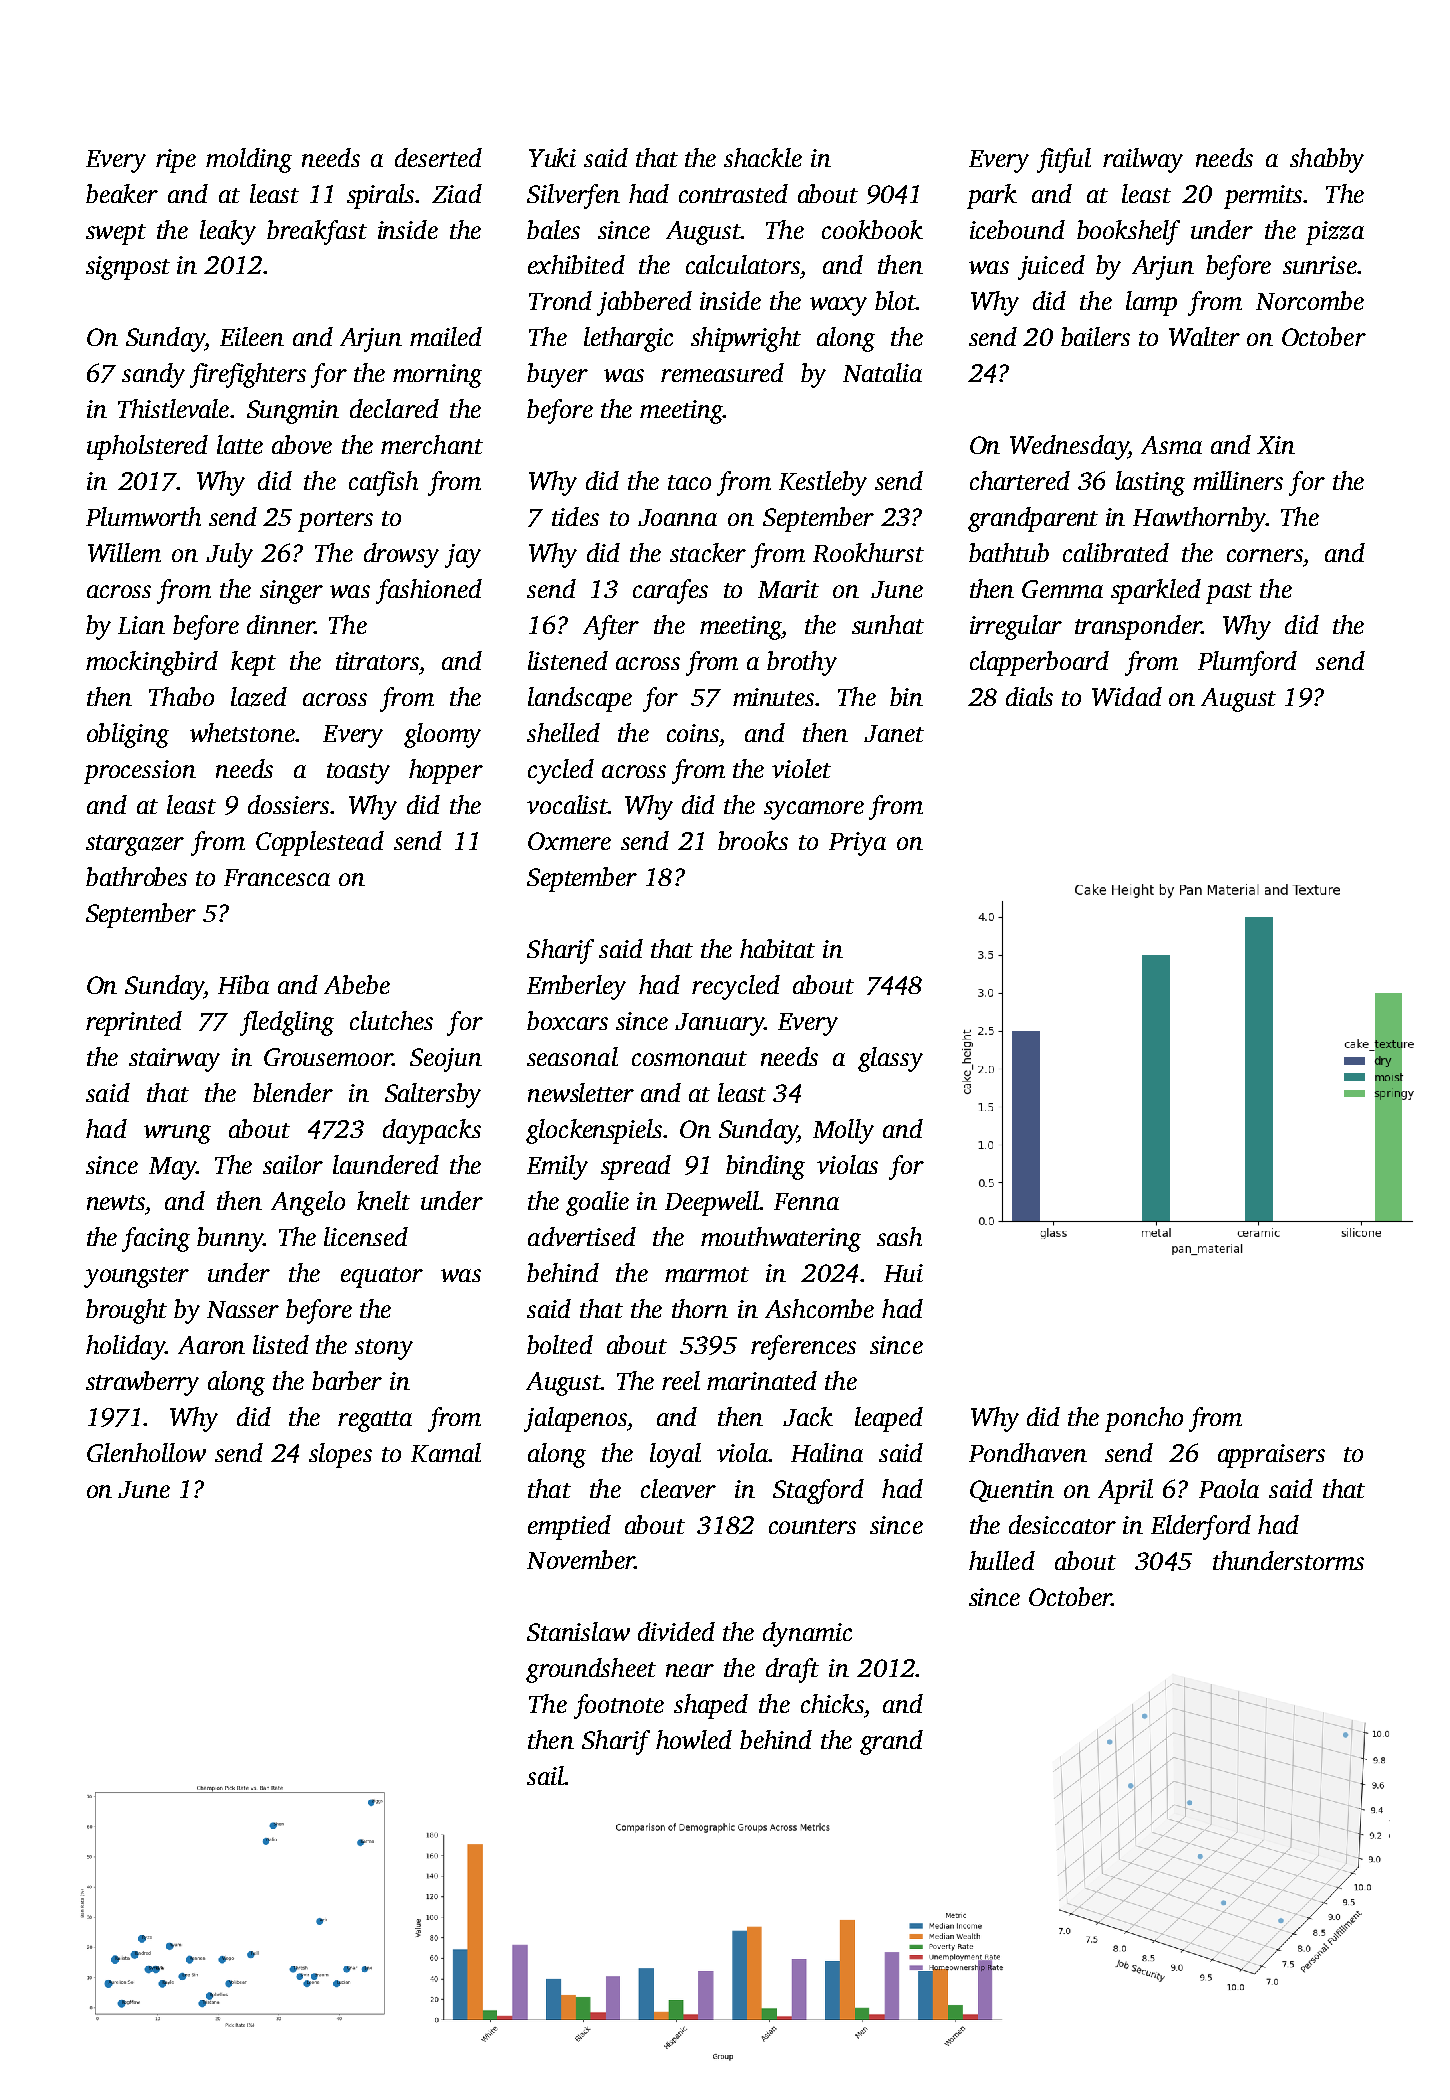 Image resolution: width=1450 pixels, height=2100 pixels. Describe the element at coordinates (818, 1491) in the document. I see `Stagford` at that location.
